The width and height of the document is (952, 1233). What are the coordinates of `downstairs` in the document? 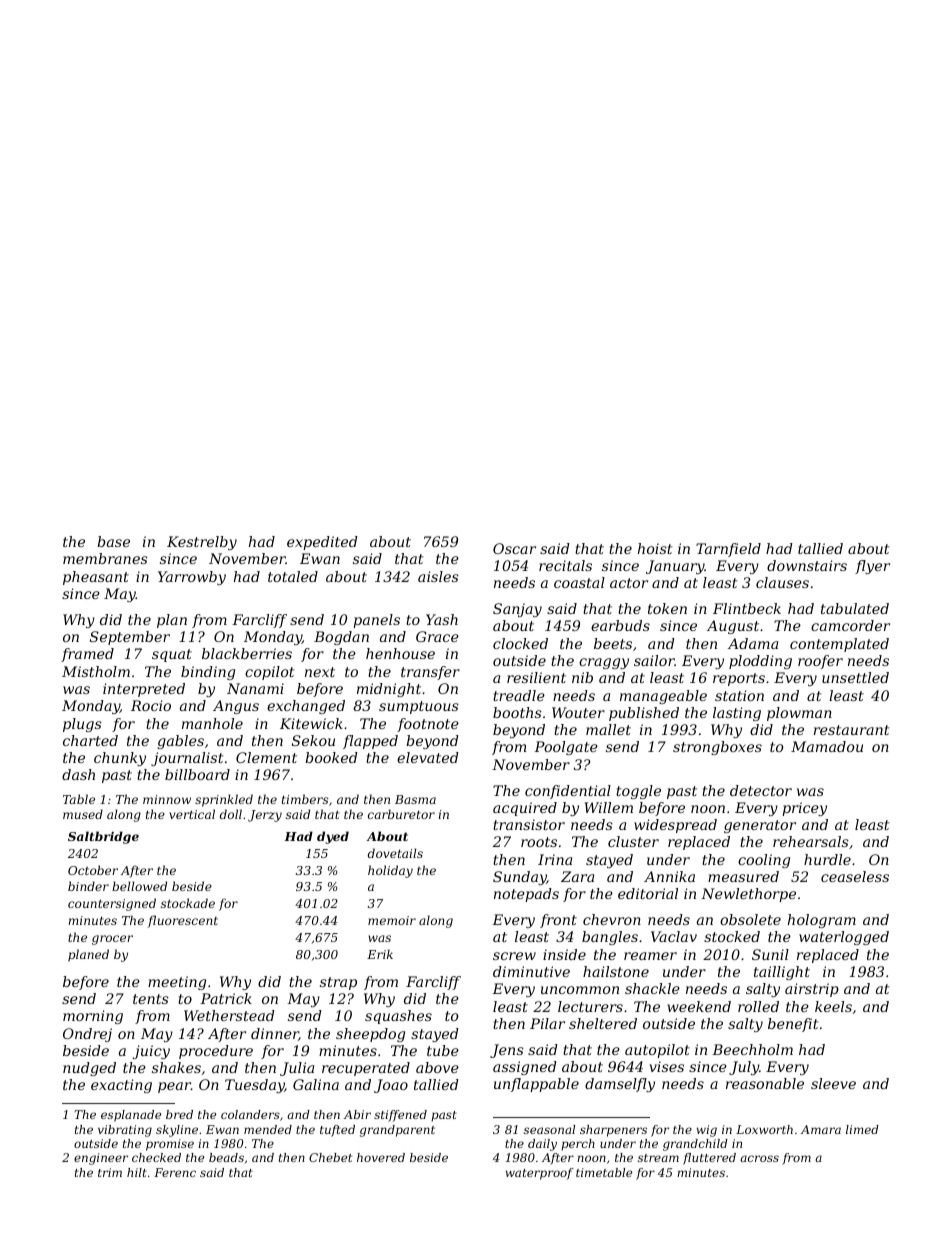 It's located at (807, 565).
